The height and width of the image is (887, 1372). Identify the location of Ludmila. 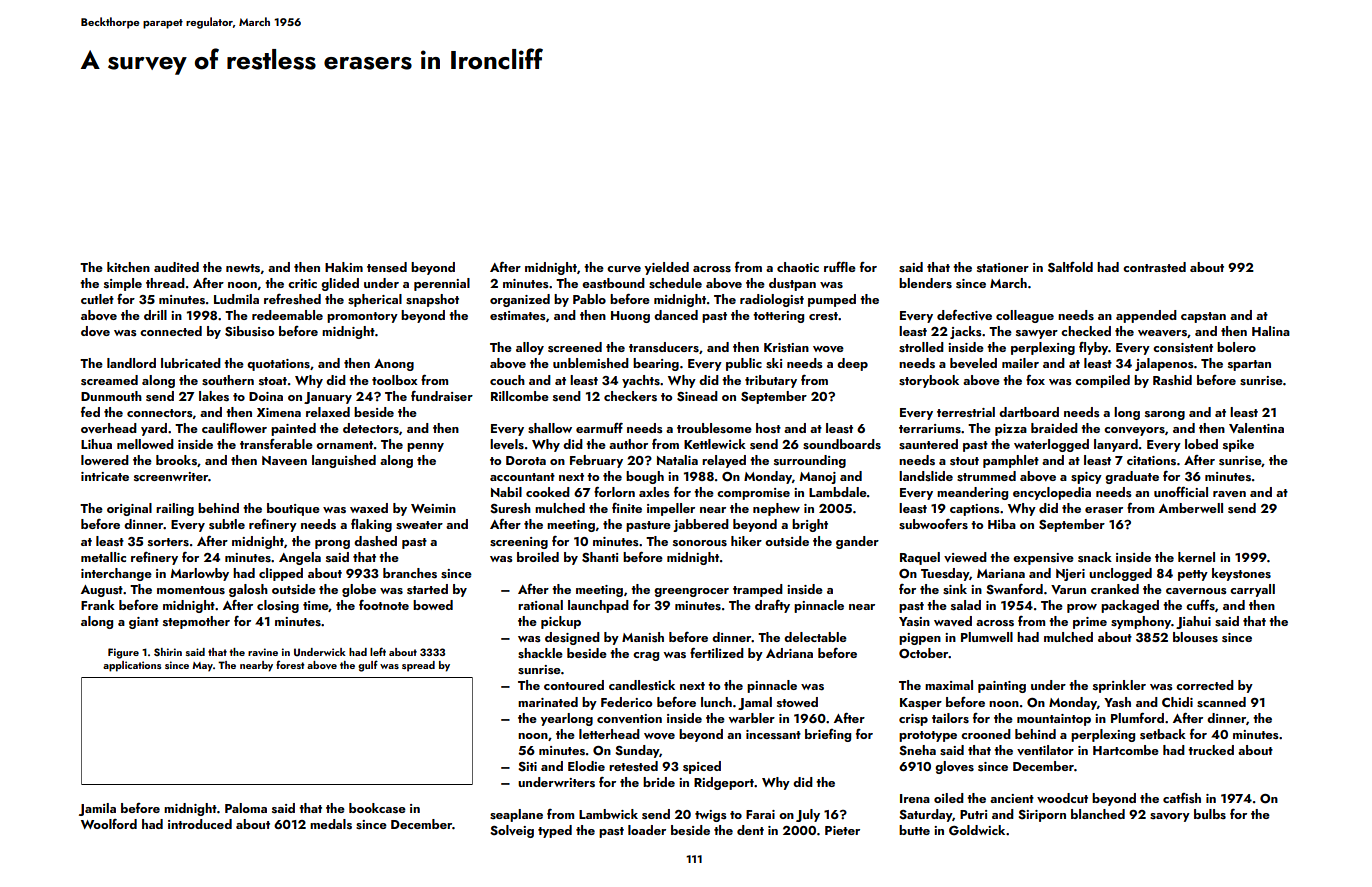
(236, 299).
